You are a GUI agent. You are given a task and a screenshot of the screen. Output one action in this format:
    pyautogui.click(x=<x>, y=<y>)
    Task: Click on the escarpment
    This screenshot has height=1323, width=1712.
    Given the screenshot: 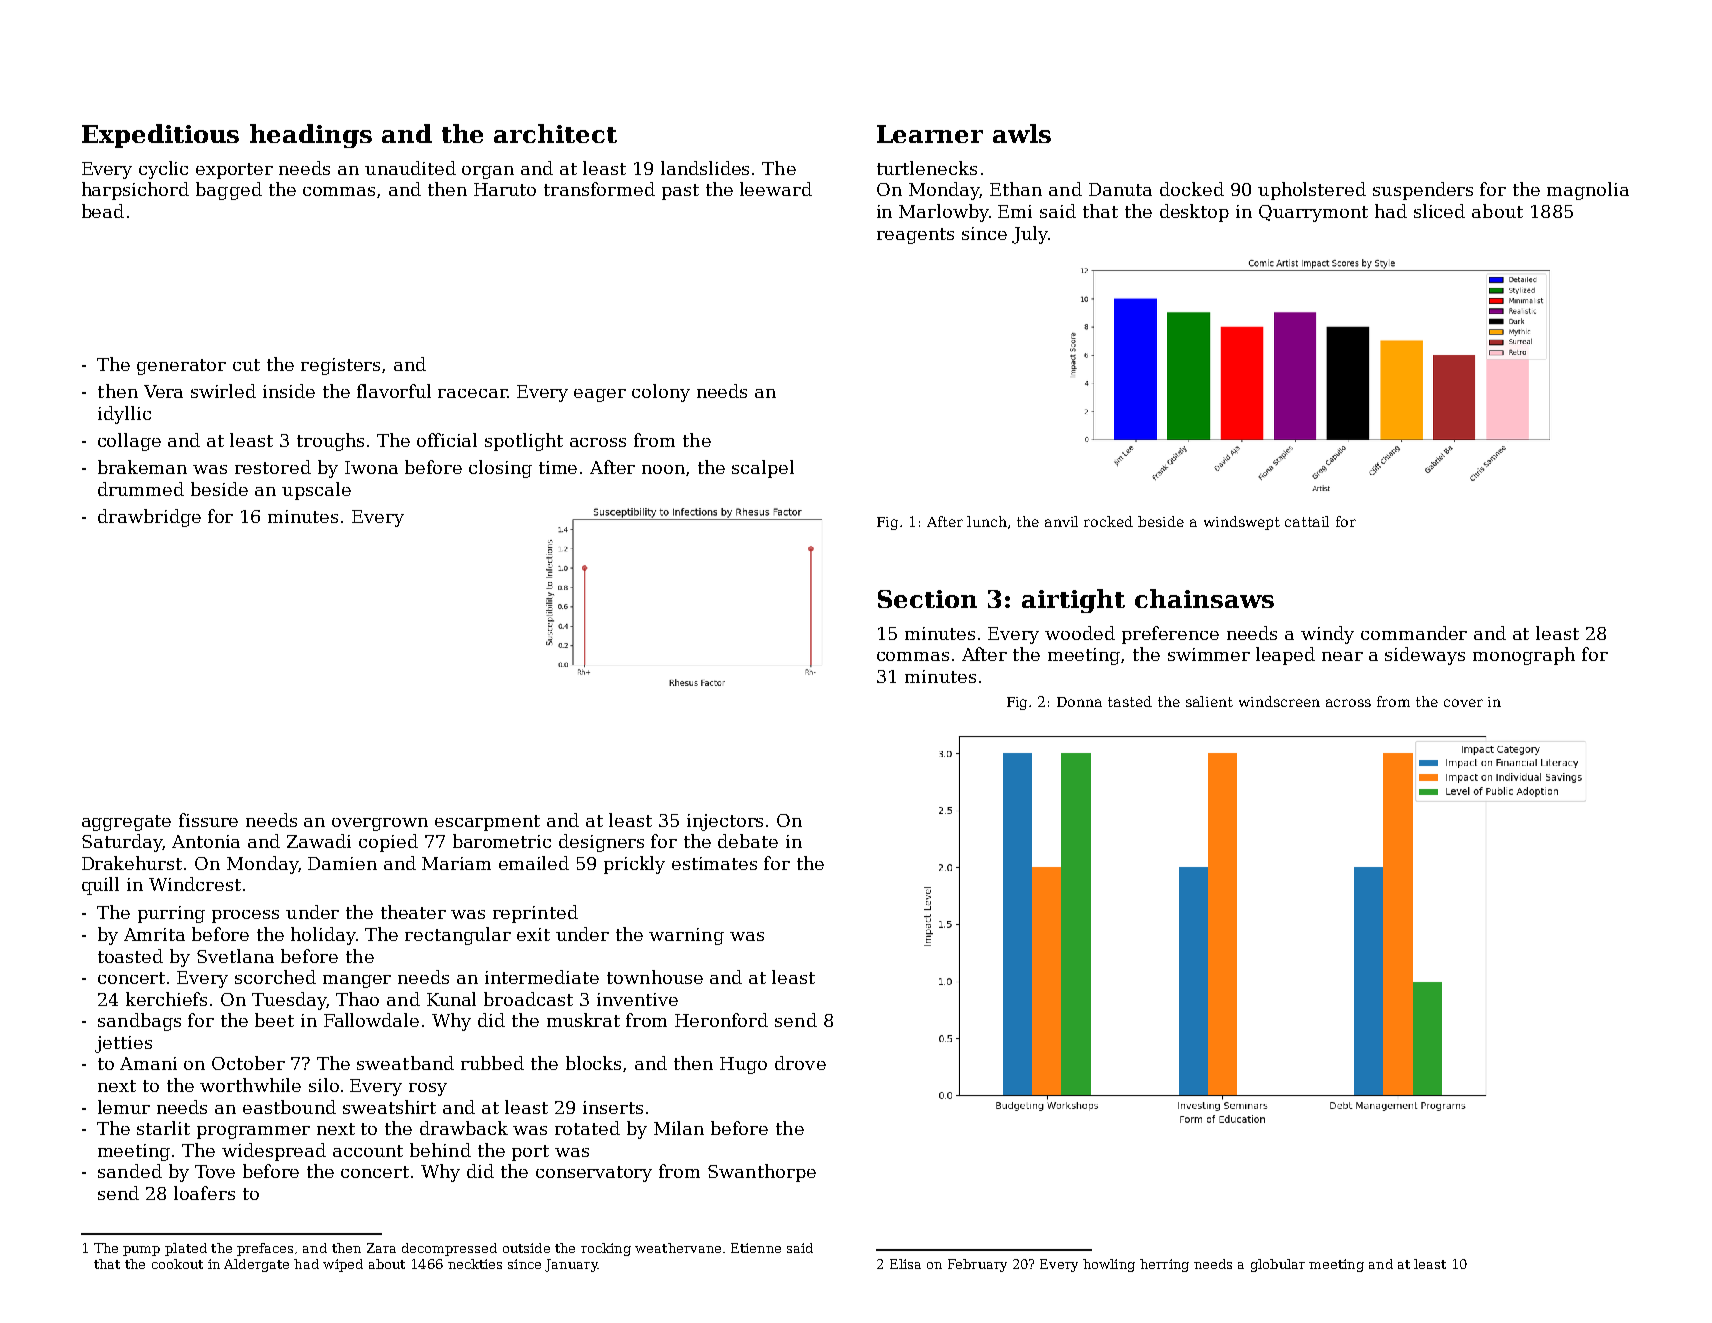 What is the action you would take?
    pyautogui.click(x=487, y=823)
